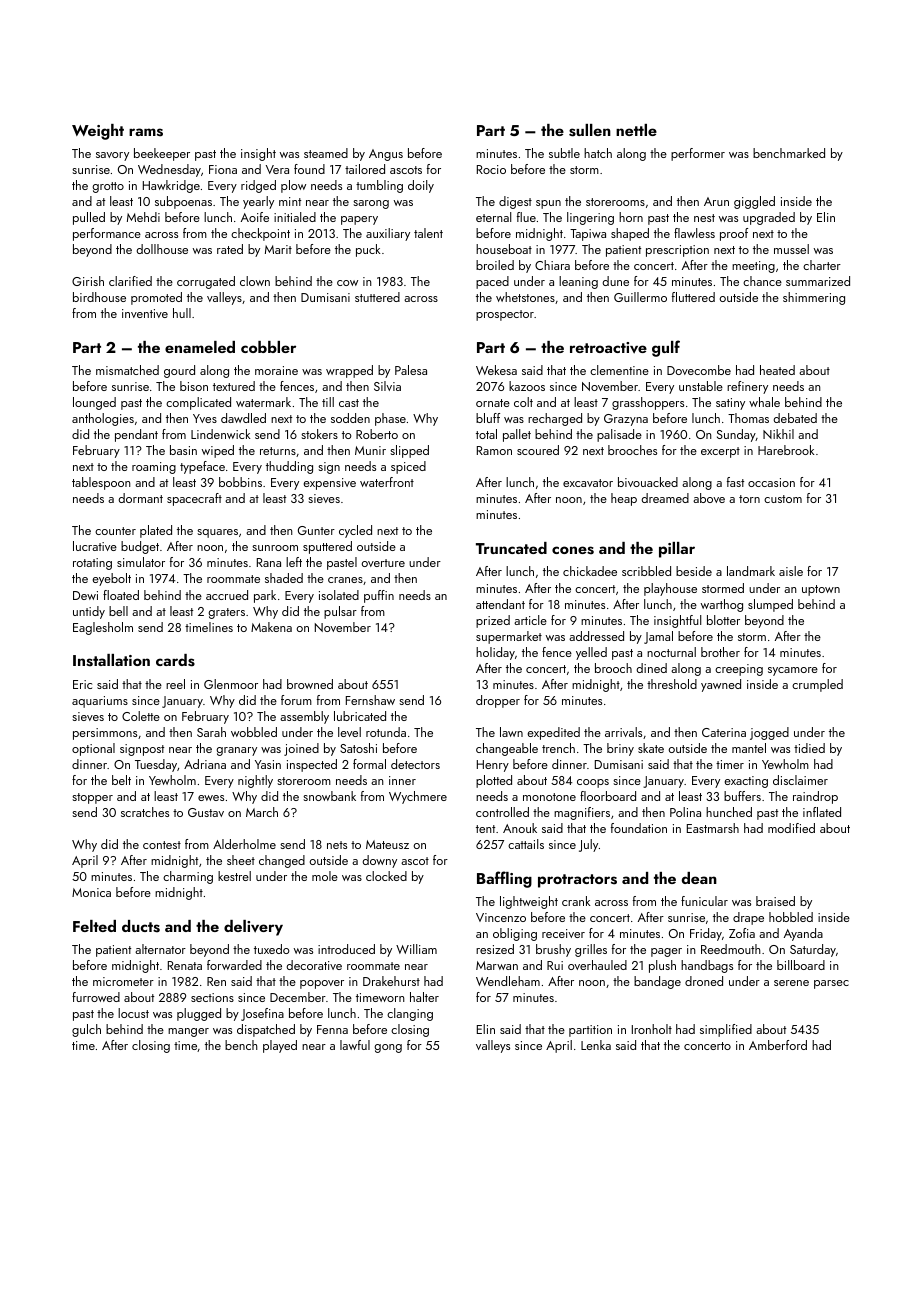  Describe the element at coordinates (182, 313) in the image. I see `hull` at that location.
